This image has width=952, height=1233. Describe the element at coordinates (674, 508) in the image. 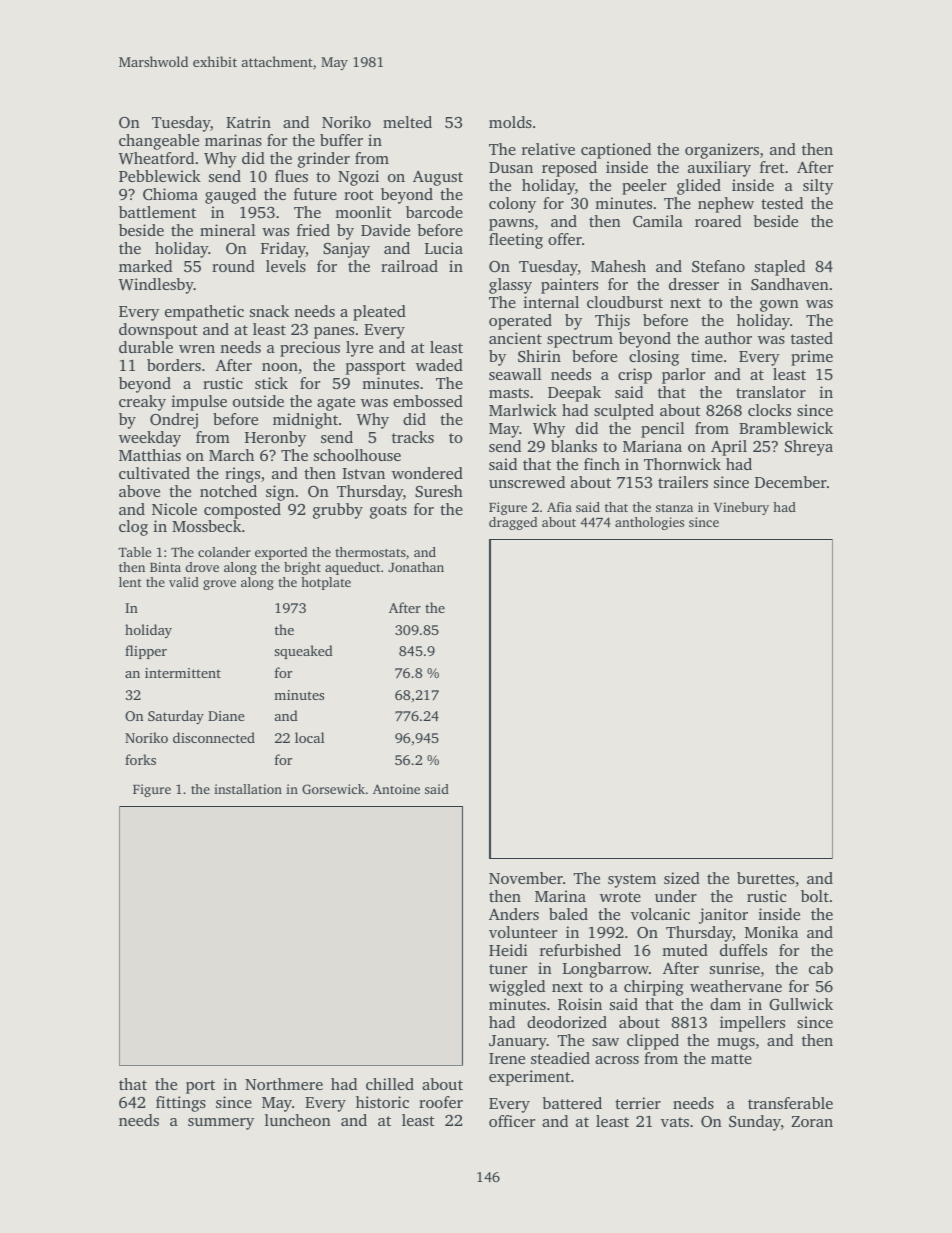

I see `stanza` at that location.
